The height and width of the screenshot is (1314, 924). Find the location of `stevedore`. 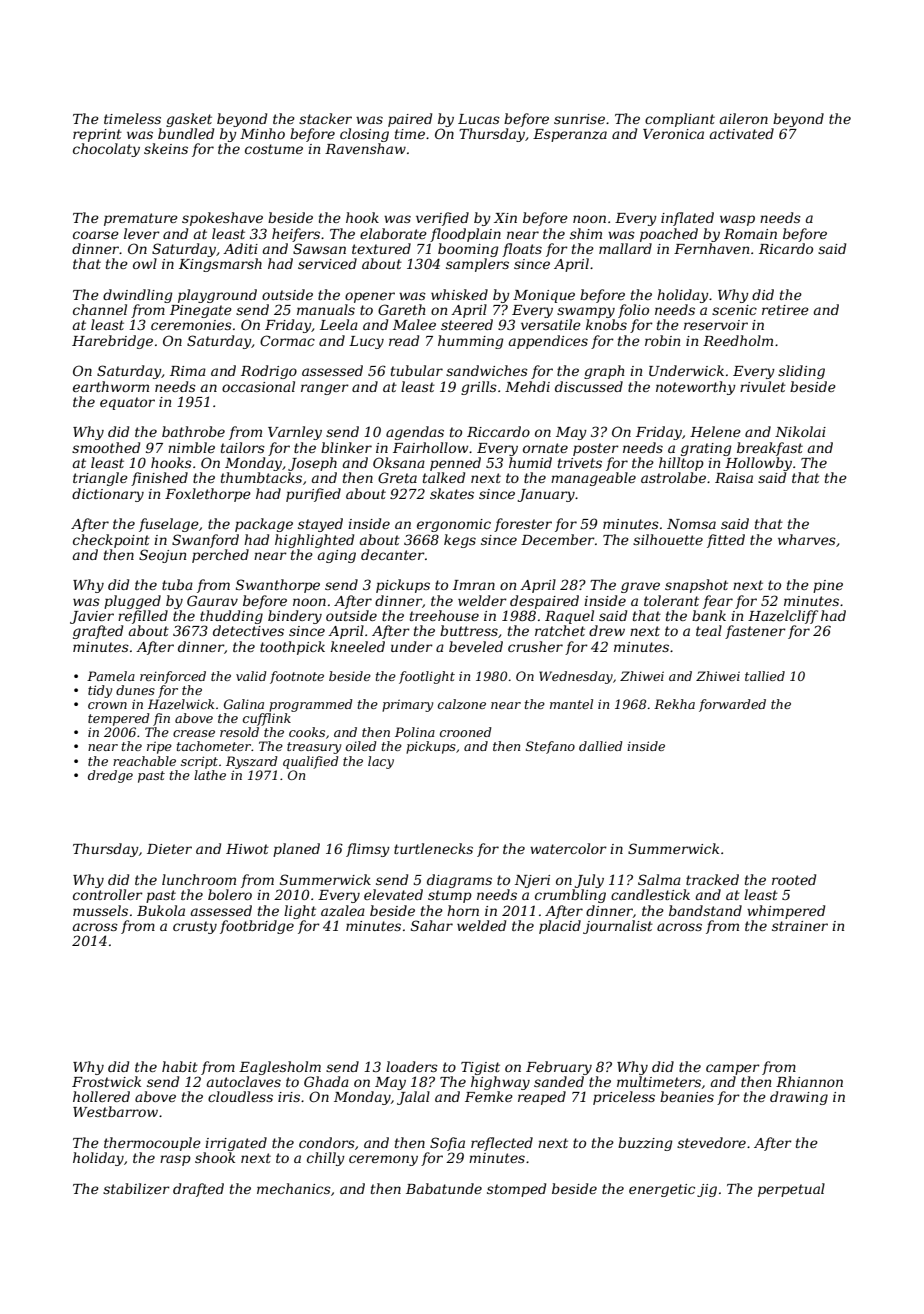

stevedore is located at coordinates (711, 1142).
